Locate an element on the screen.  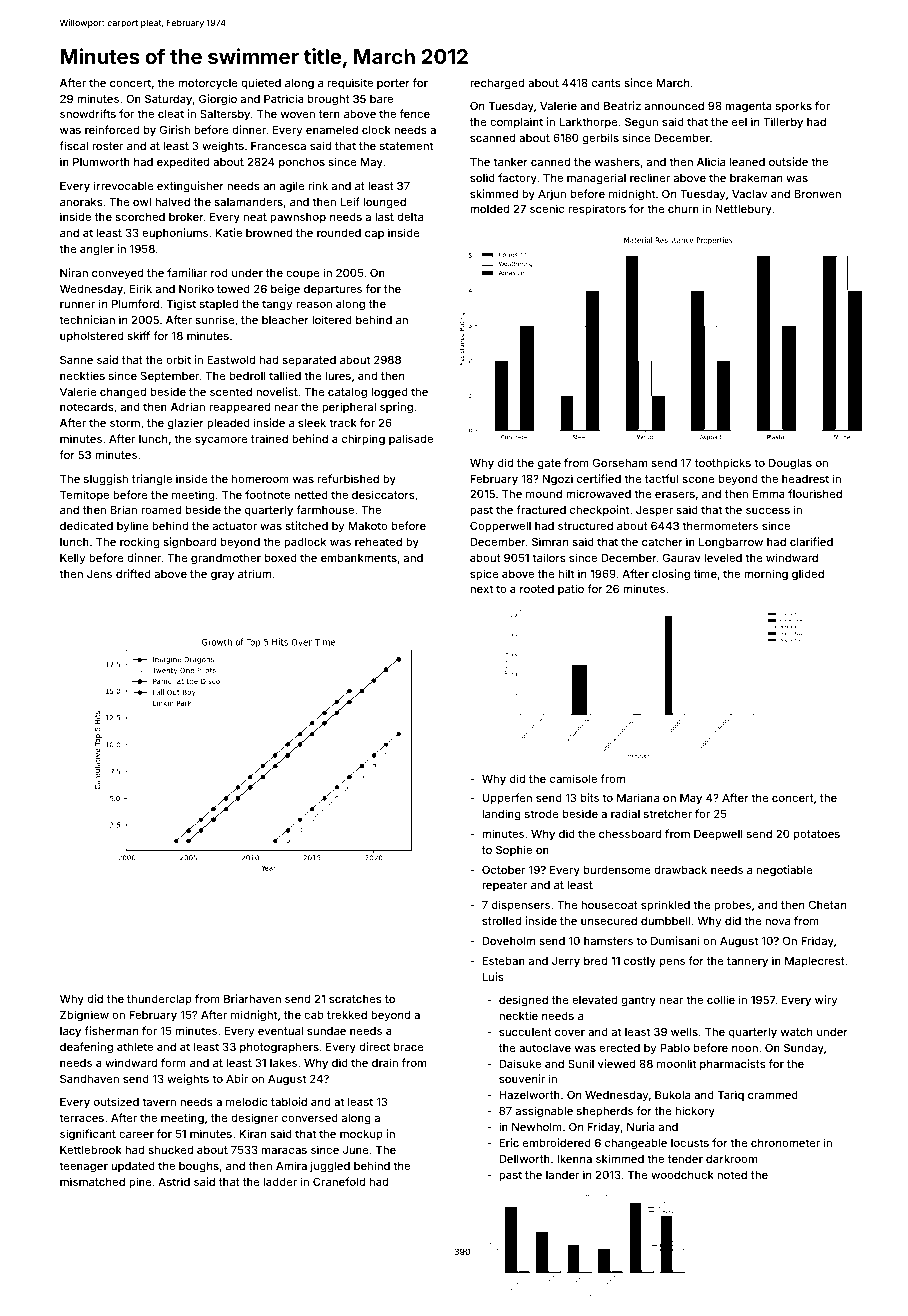
lures is located at coordinates (338, 376).
